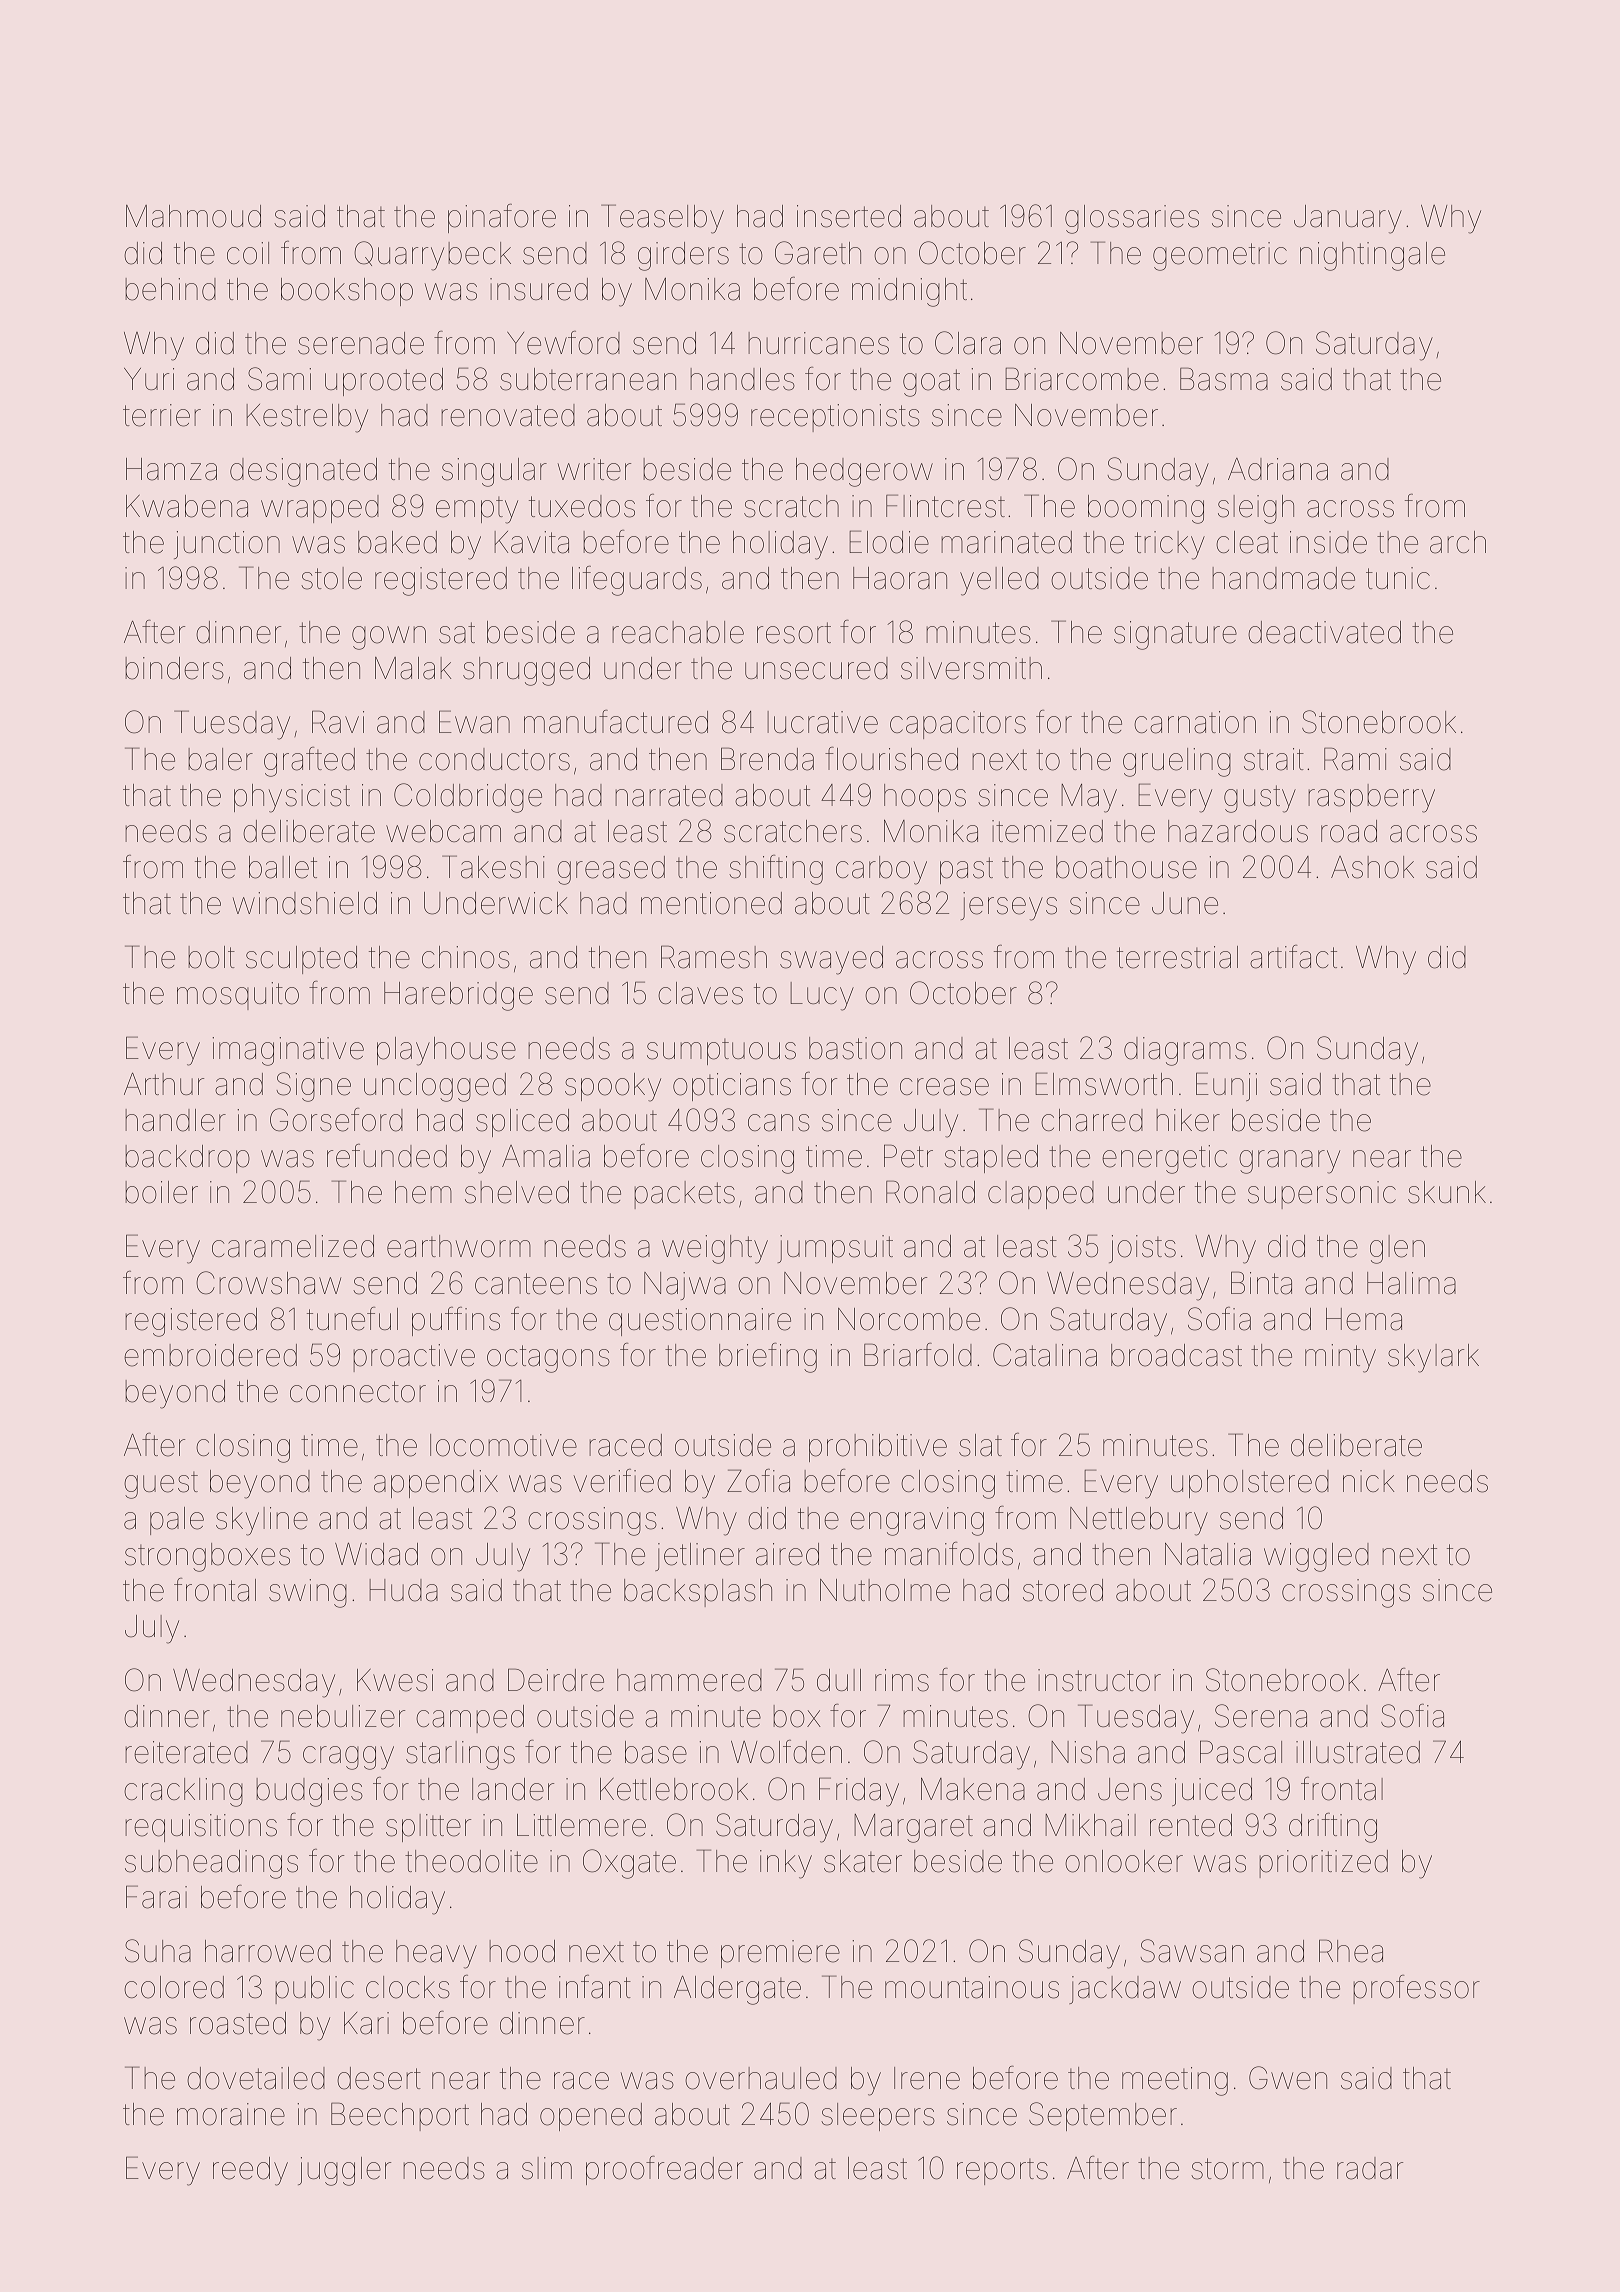 This screenshot has width=1620, height=2292. What do you see at coordinates (403, 1590) in the screenshot?
I see `Huda` at bounding box center [403, 1590].
